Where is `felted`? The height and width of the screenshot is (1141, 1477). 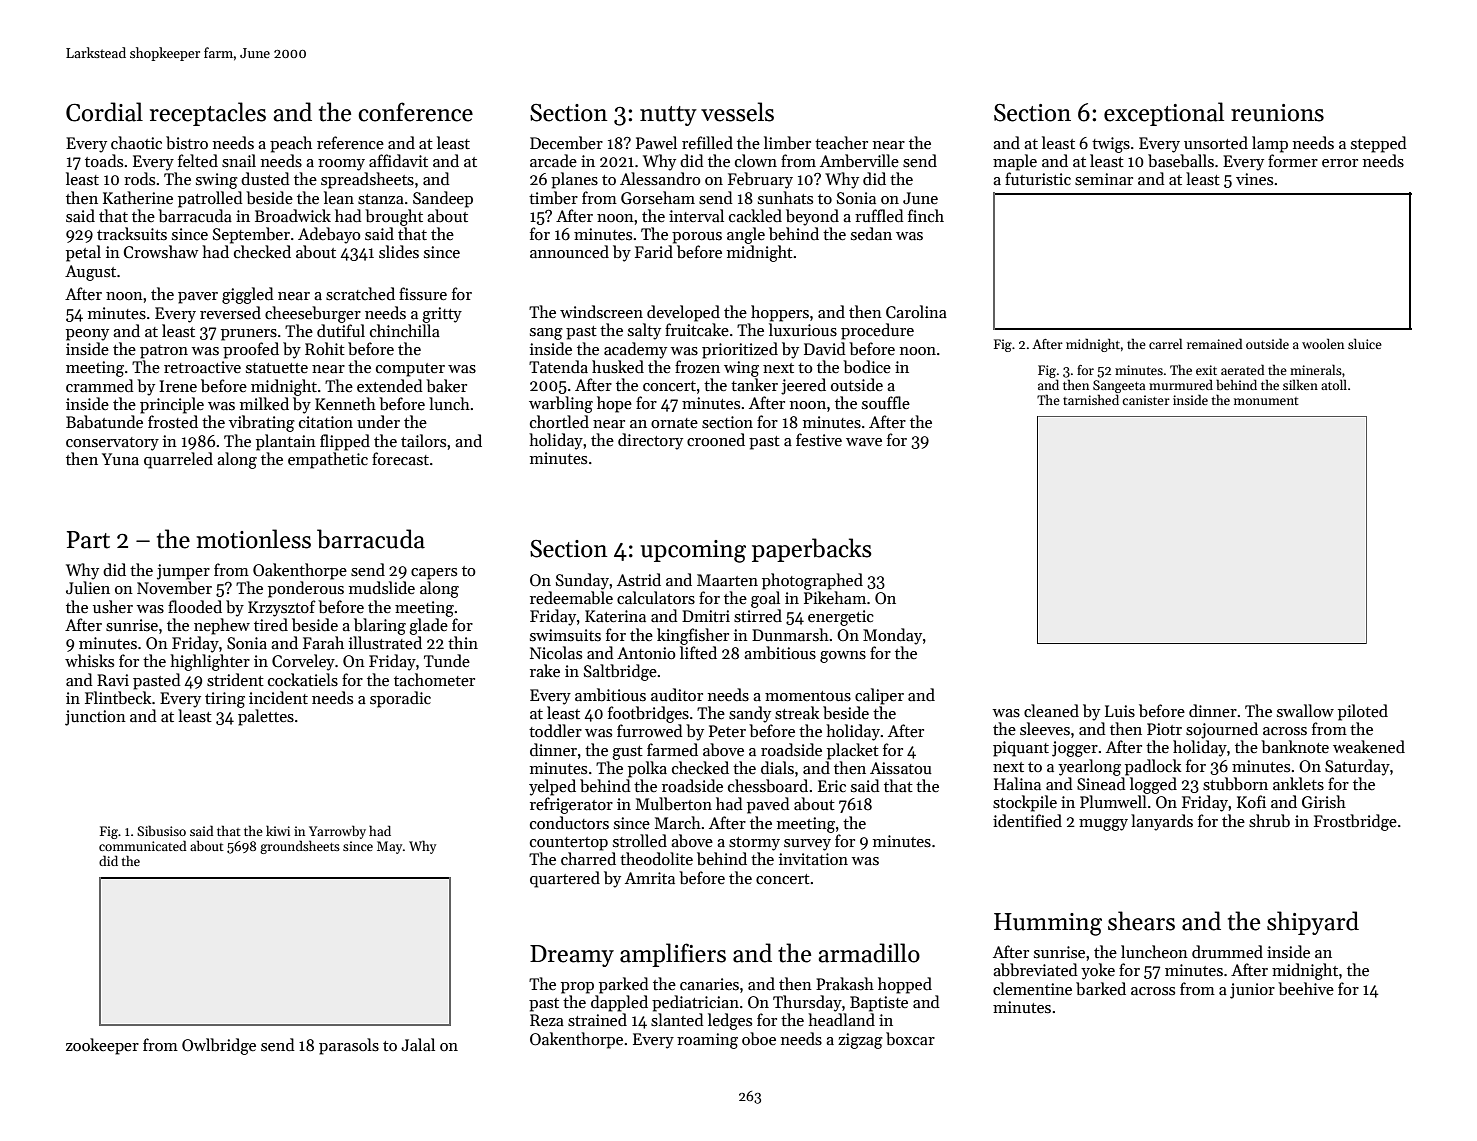
felted is located at coordinates (198, 160).
